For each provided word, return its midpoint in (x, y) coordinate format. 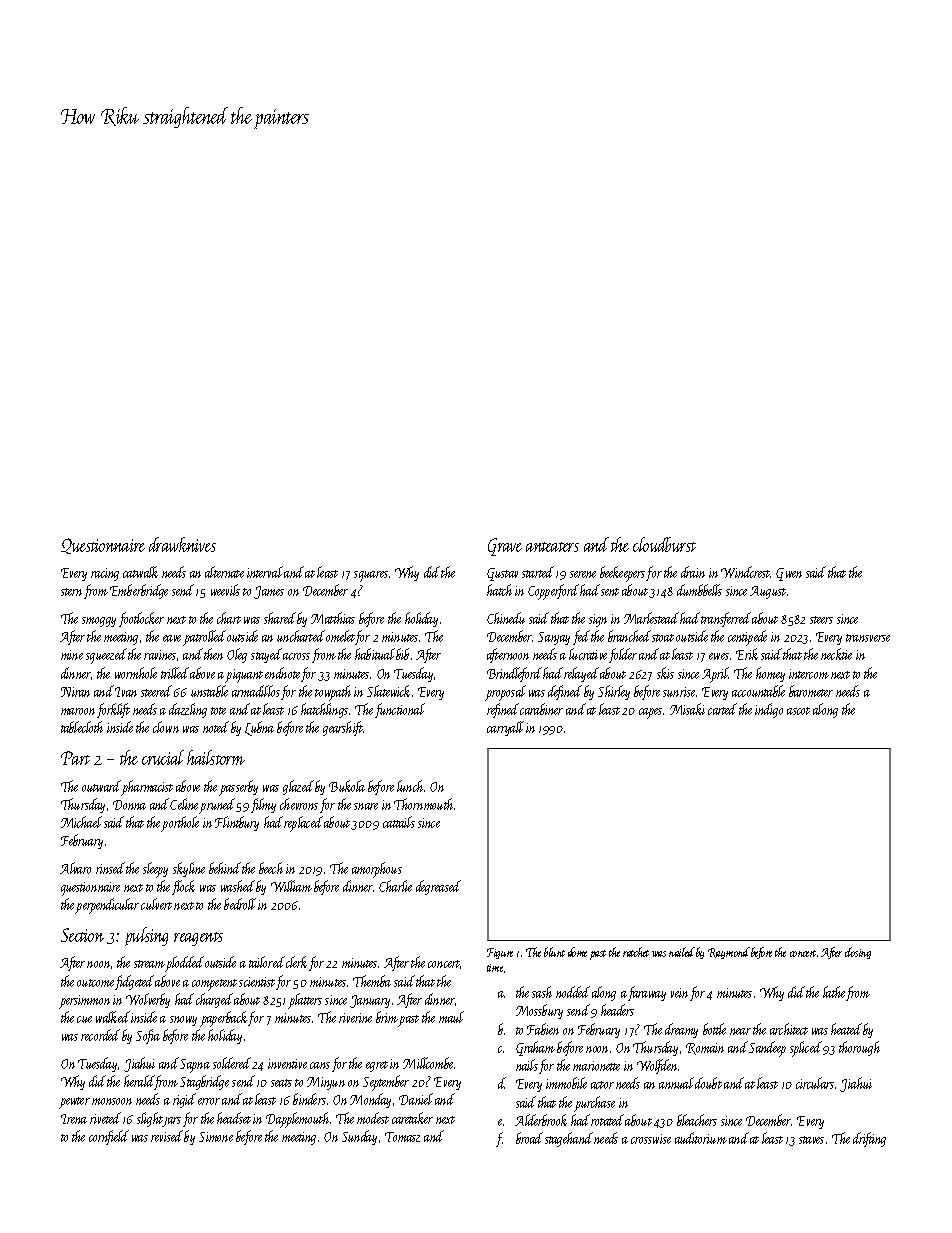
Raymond (729, 953)
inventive (287, 1064)
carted (722, 709)
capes (650, 713)
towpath (333, 693)
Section (82, 935)
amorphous (377, 870)
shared (280, 618)
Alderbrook (541, 1120)
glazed (298, 787)
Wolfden (657, 1066)
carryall (505, 728)
